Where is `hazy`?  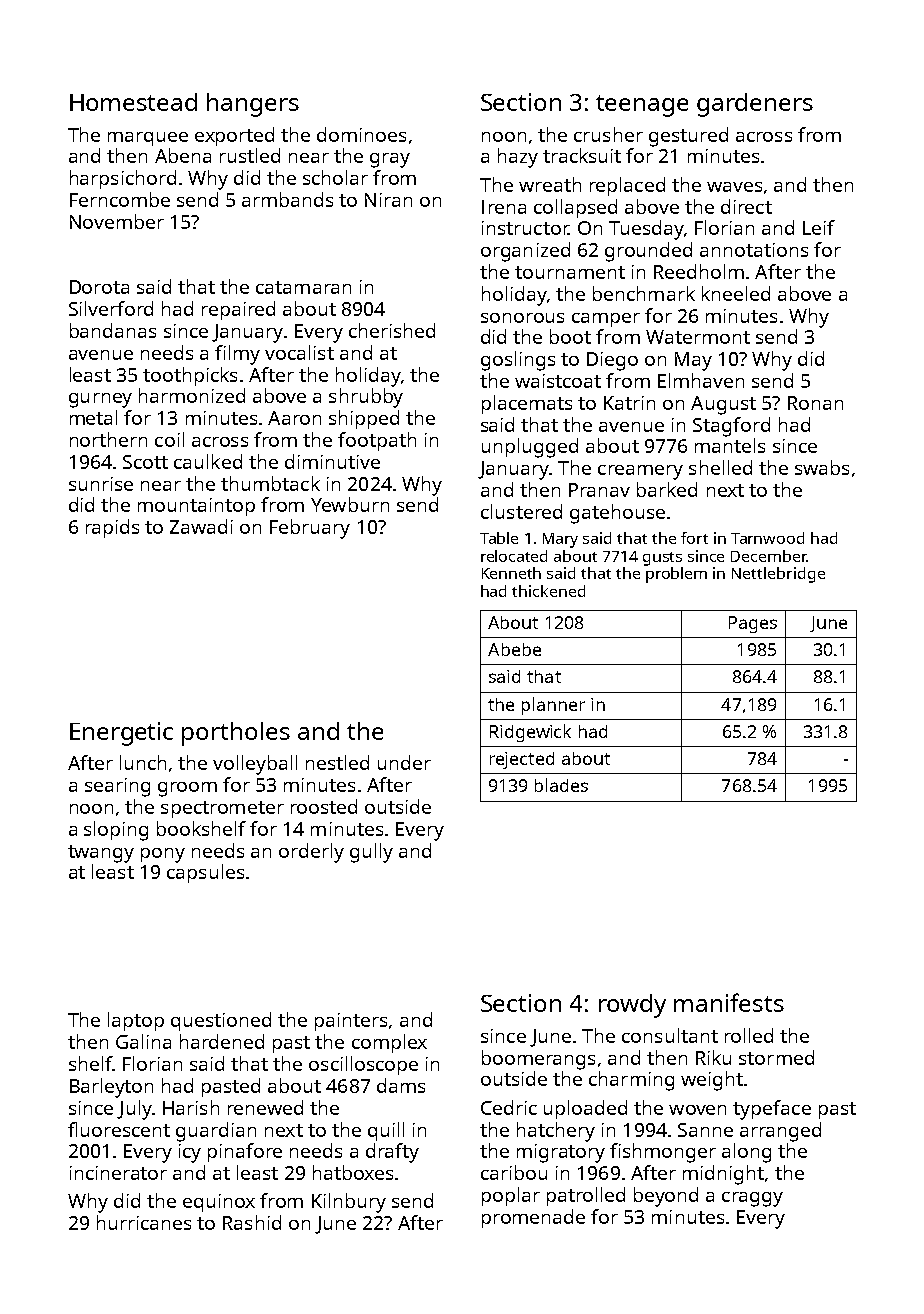
hazy is located at coordinates (518, 158).
